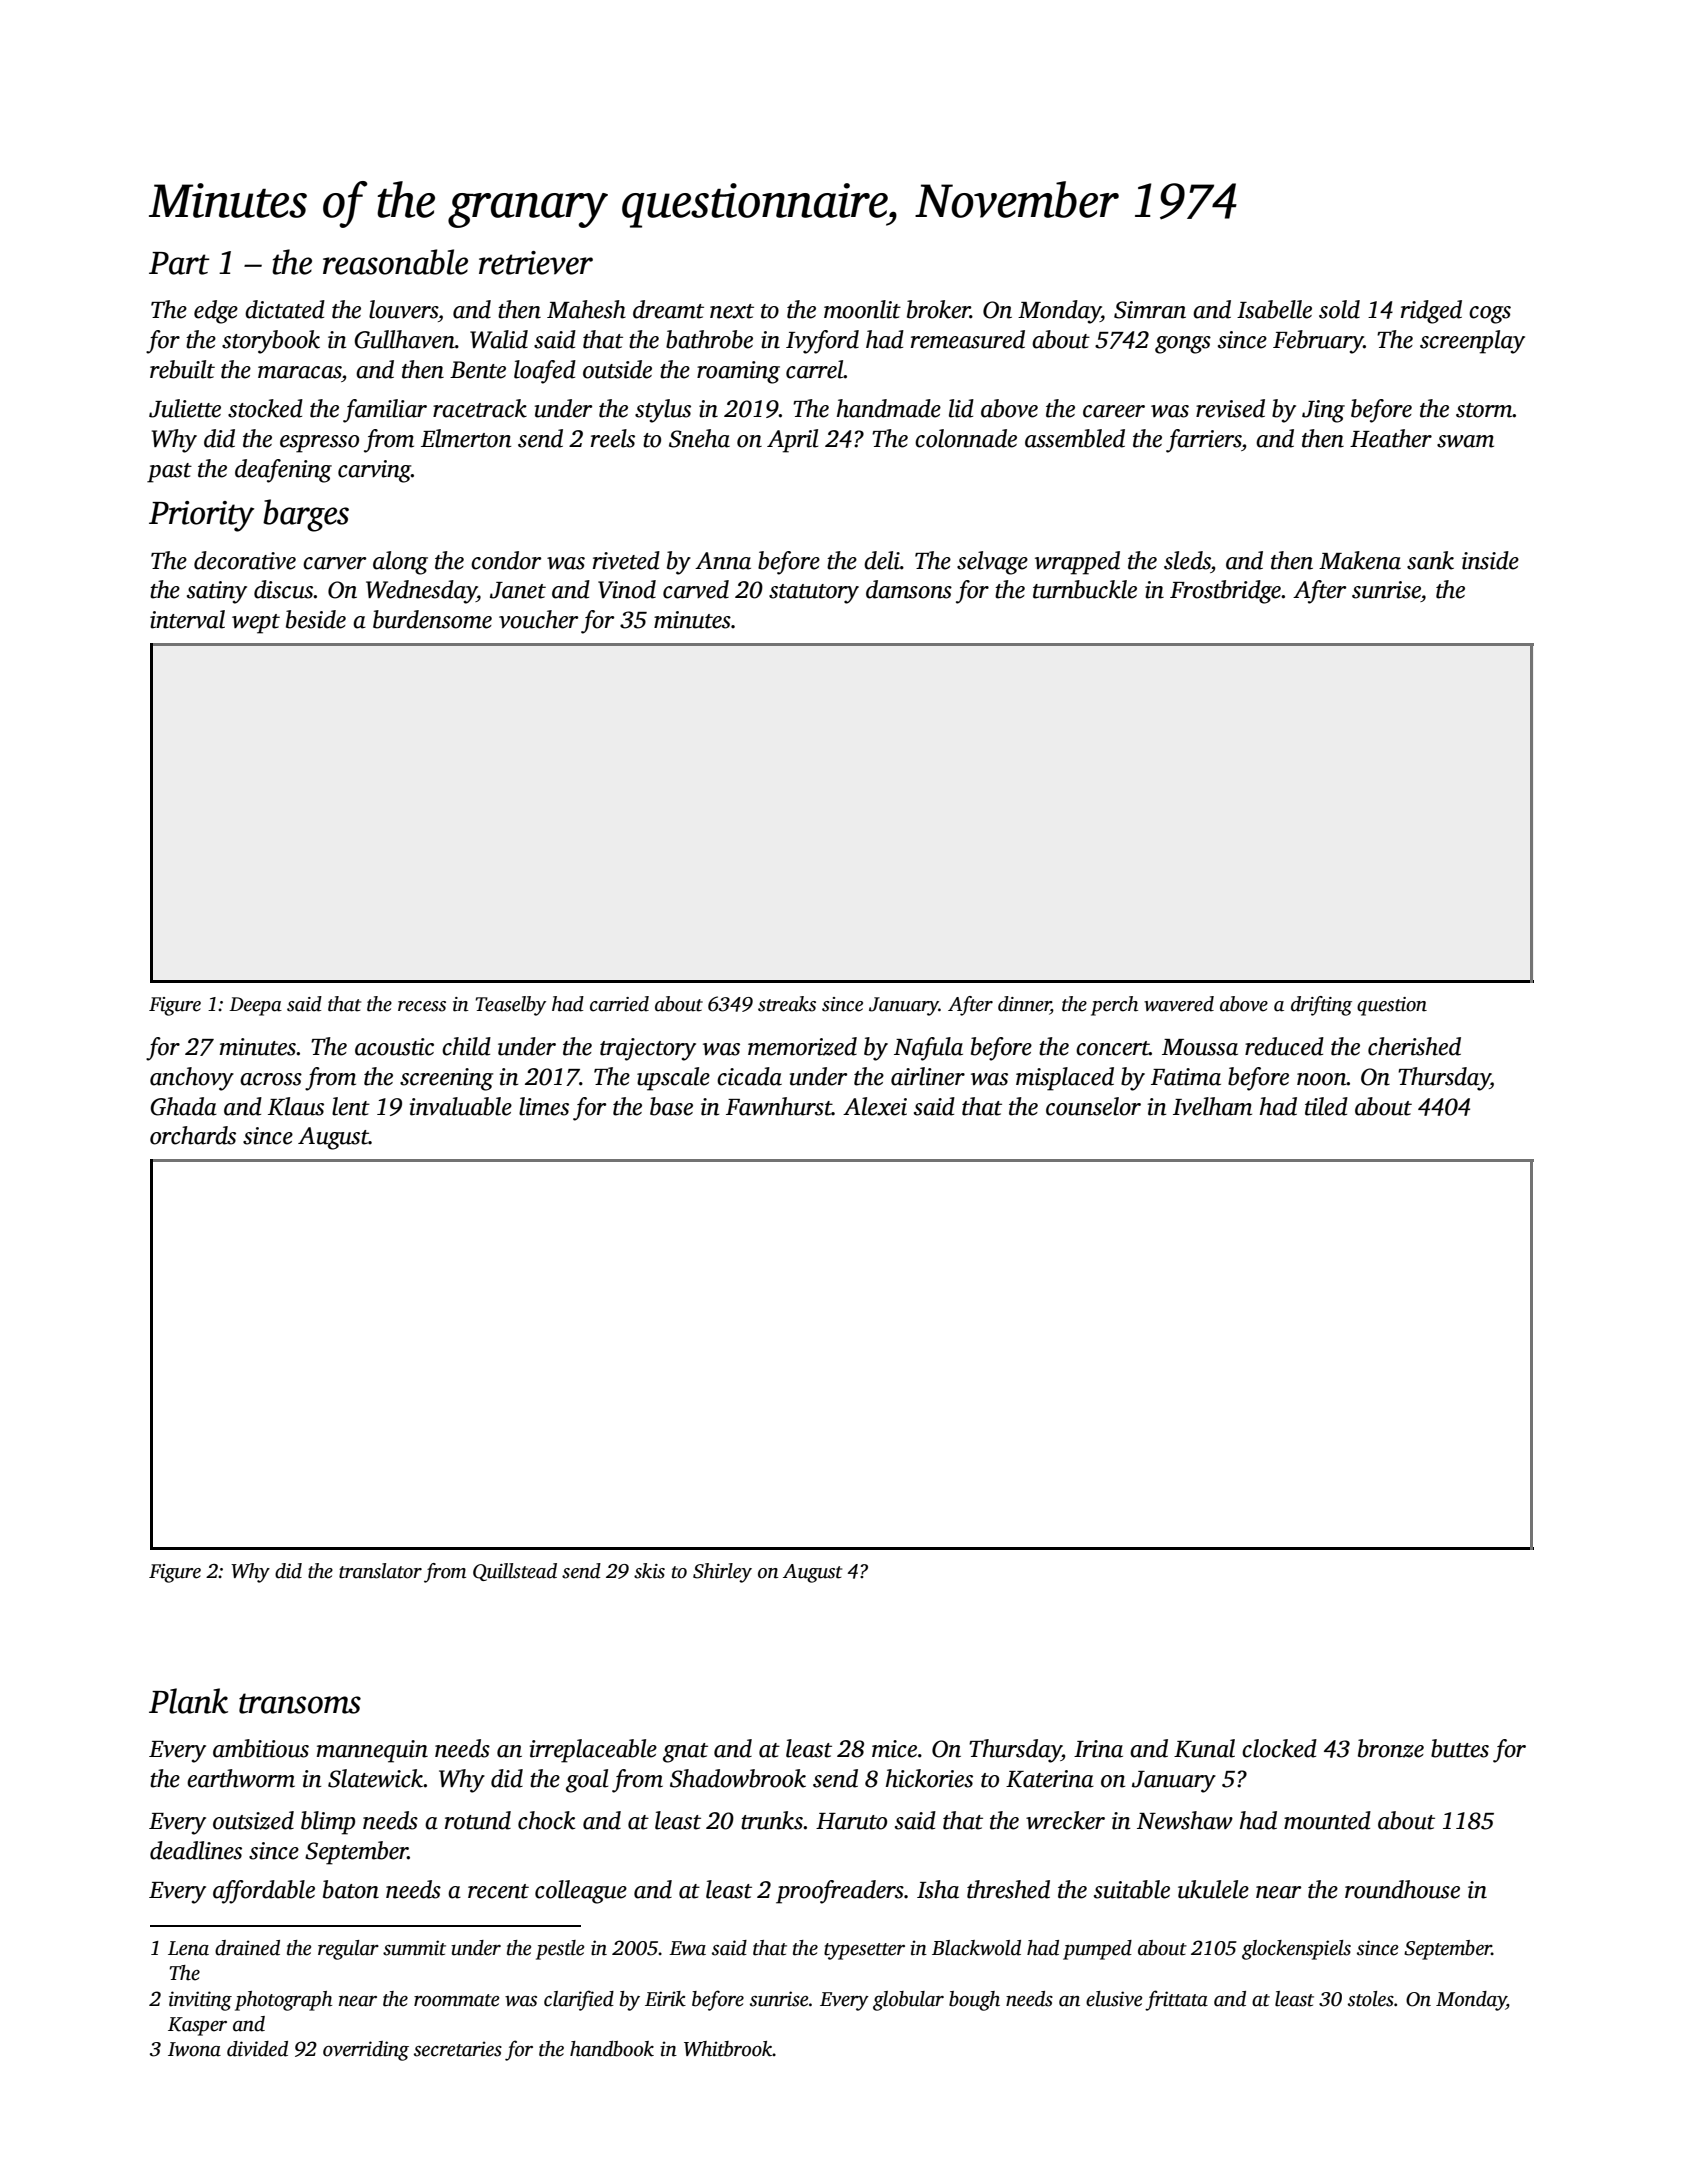  Describe the element at coordinates (668, 309) in the screenshot. I see `dreamt` at that location.
